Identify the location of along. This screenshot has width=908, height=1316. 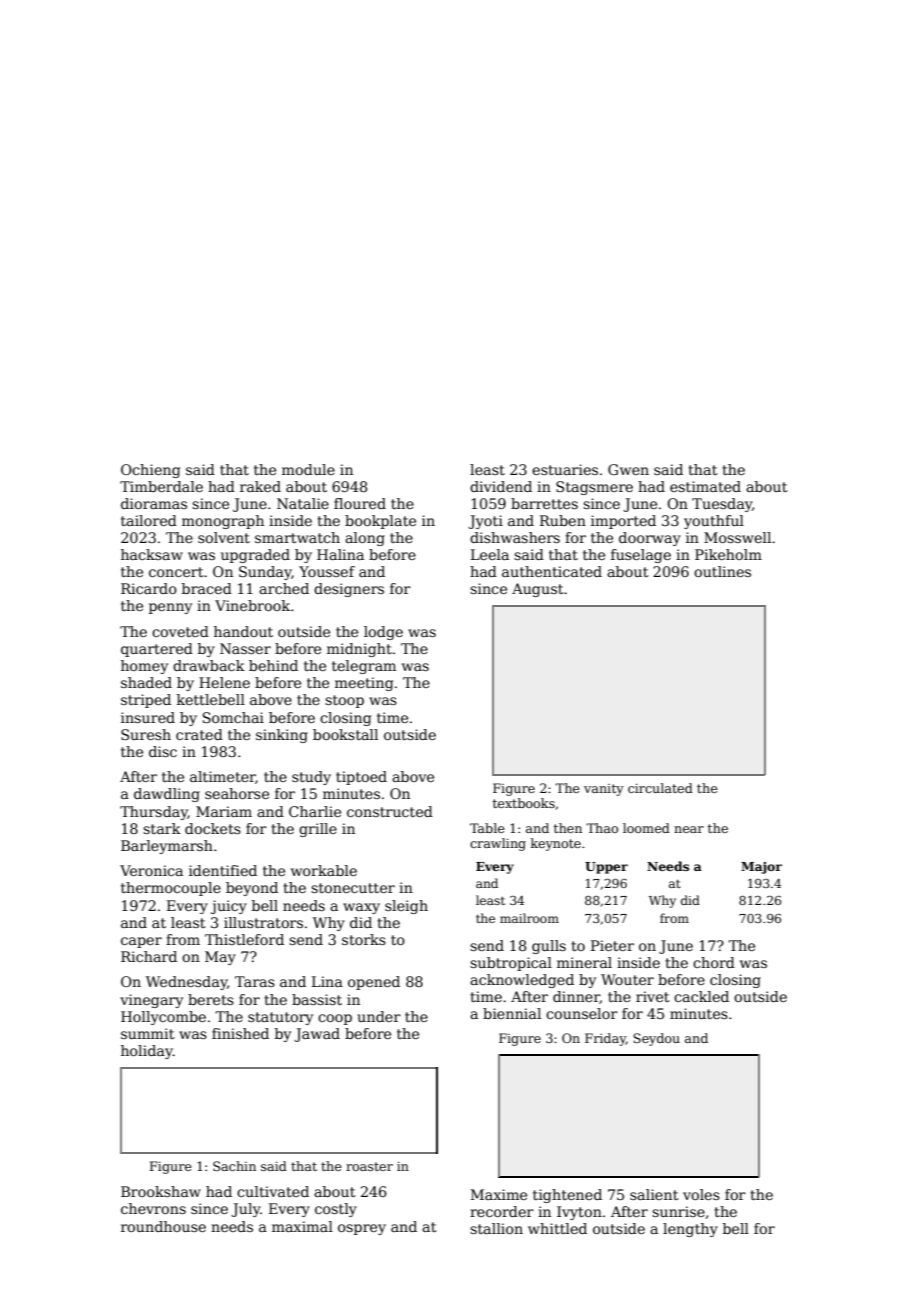
(365, 539).
